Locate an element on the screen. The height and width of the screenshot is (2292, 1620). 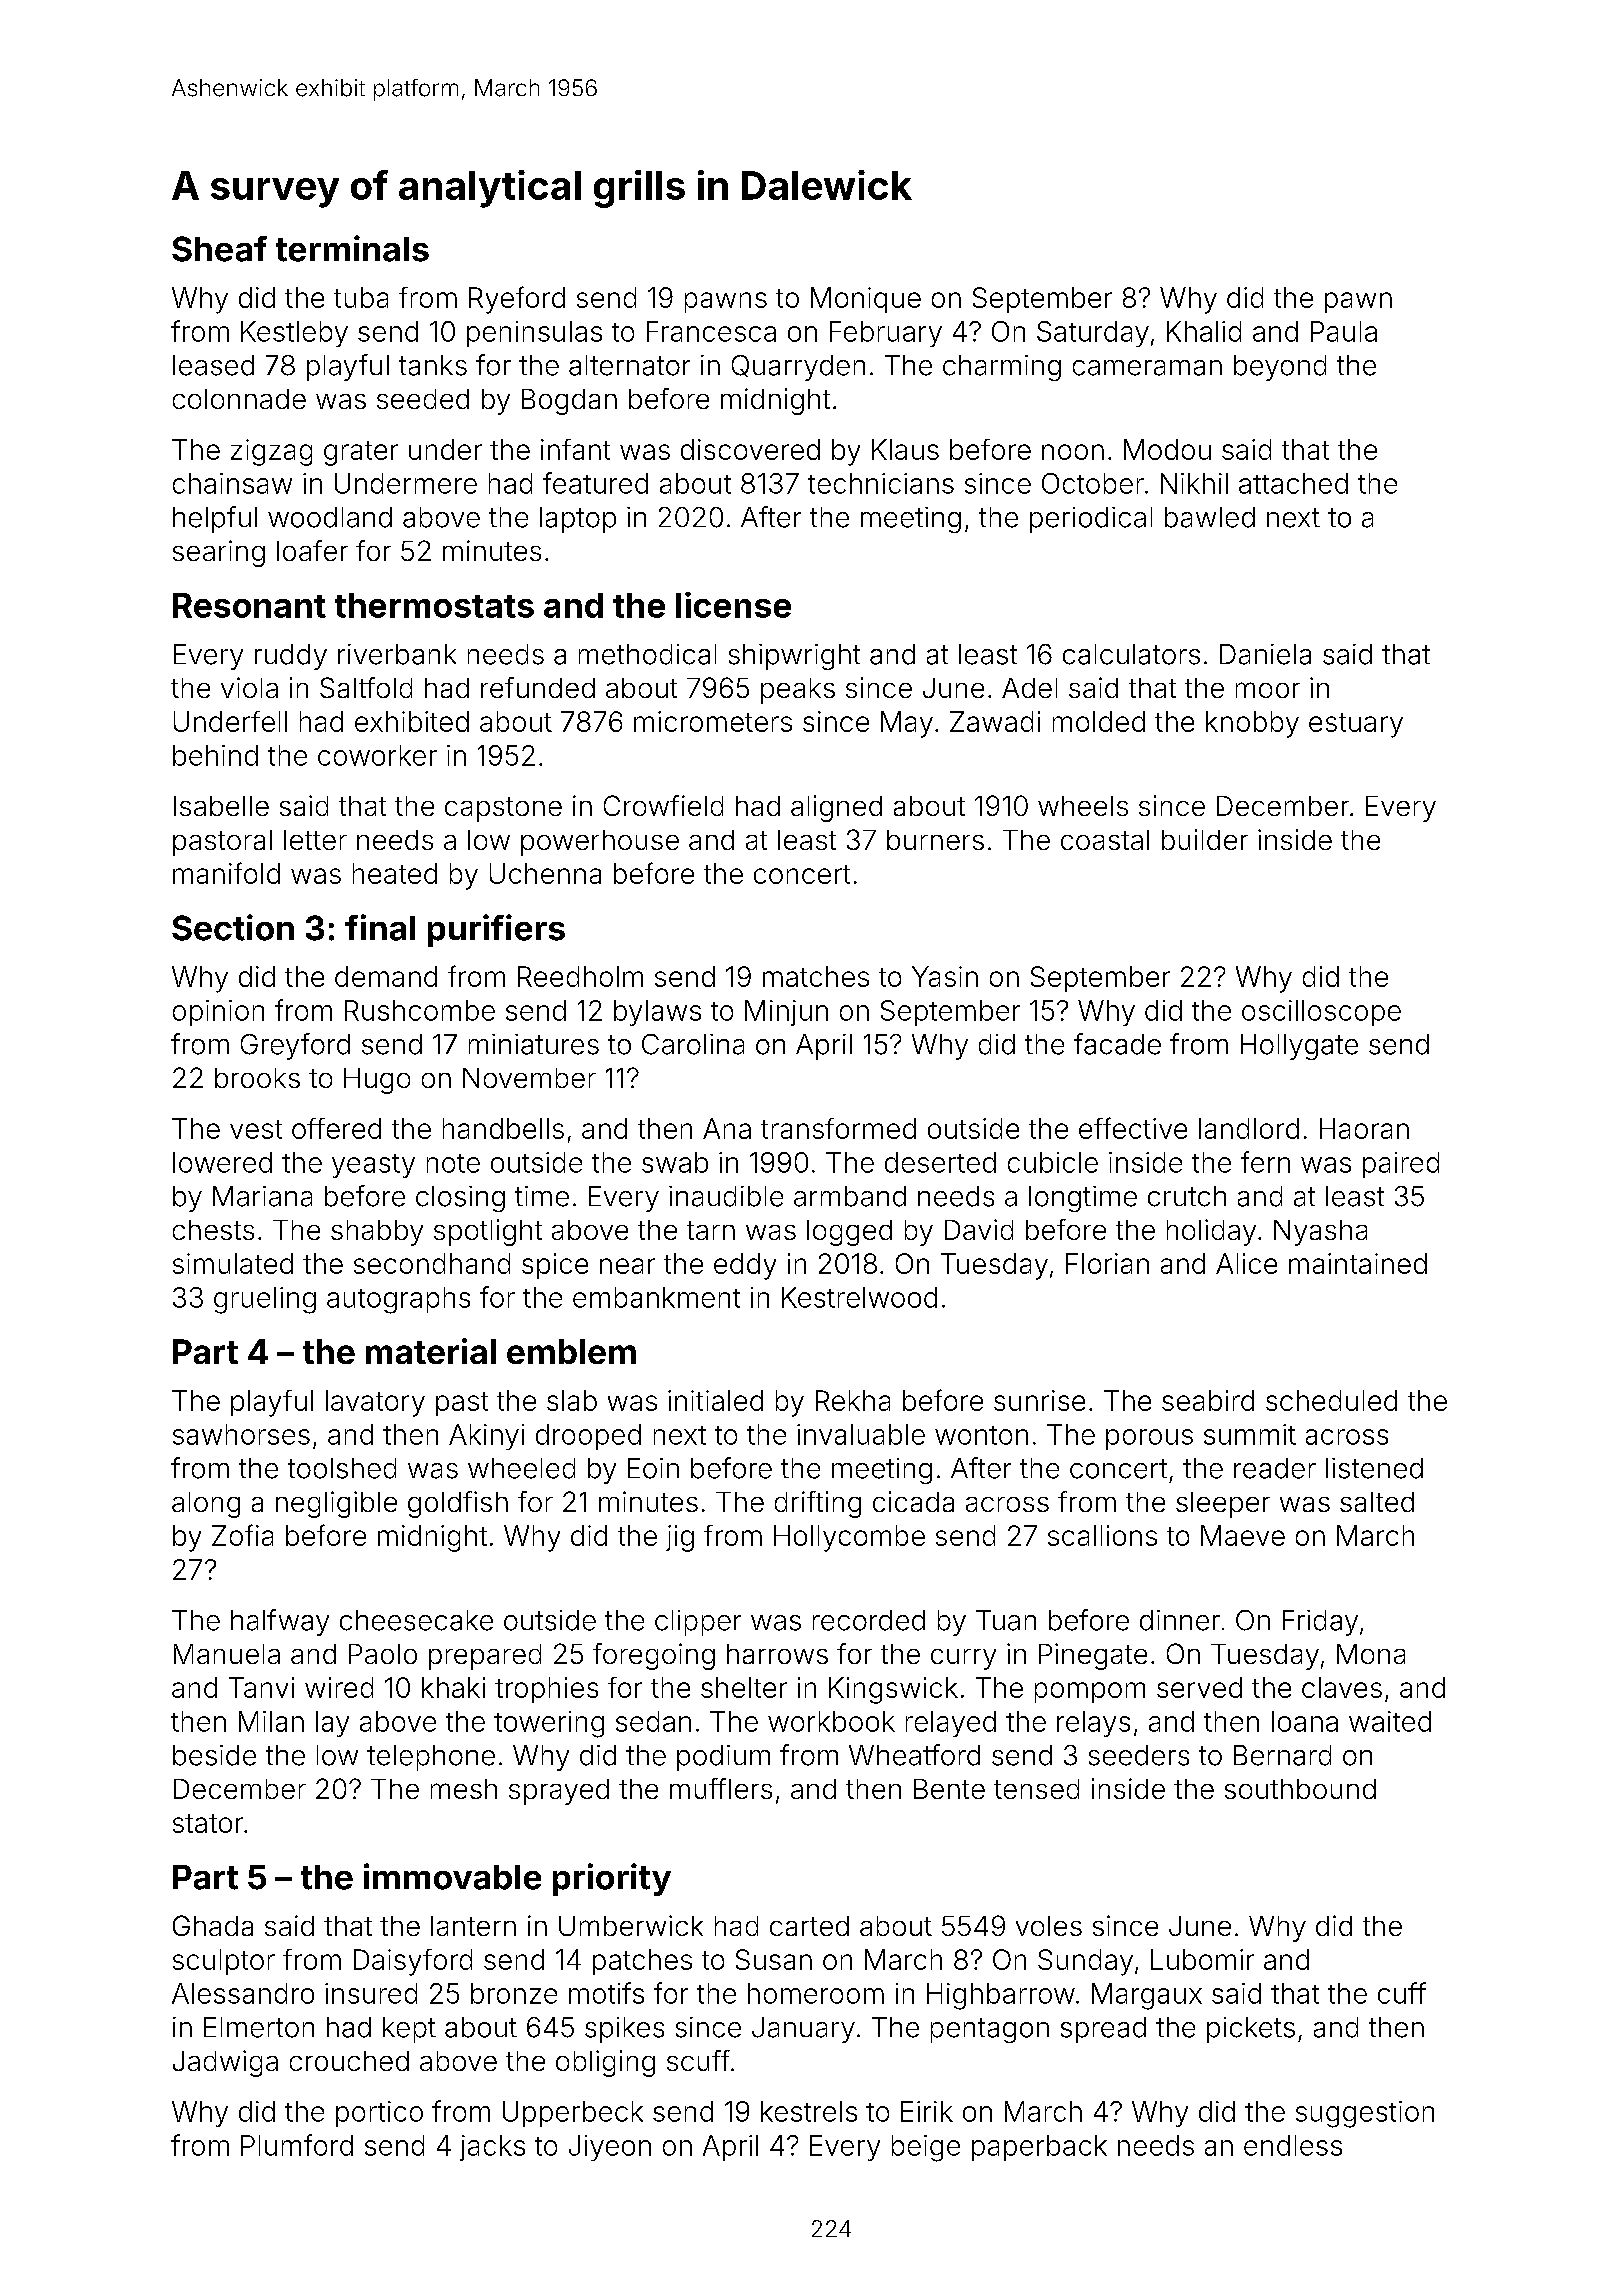
southbound is located at coordinates (1300, 1789).
